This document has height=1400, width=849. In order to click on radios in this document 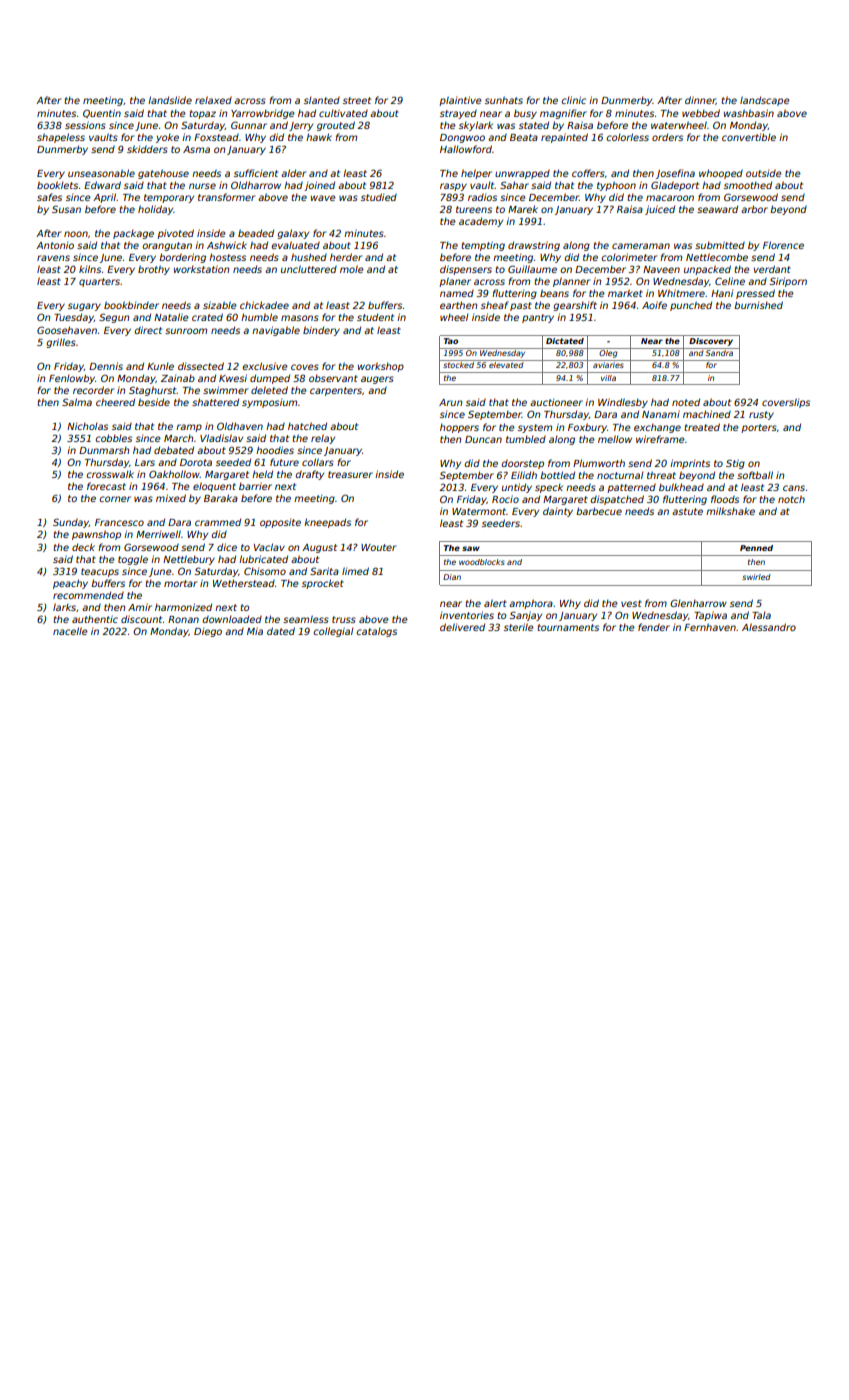, I will do `click(482, 197)`.
